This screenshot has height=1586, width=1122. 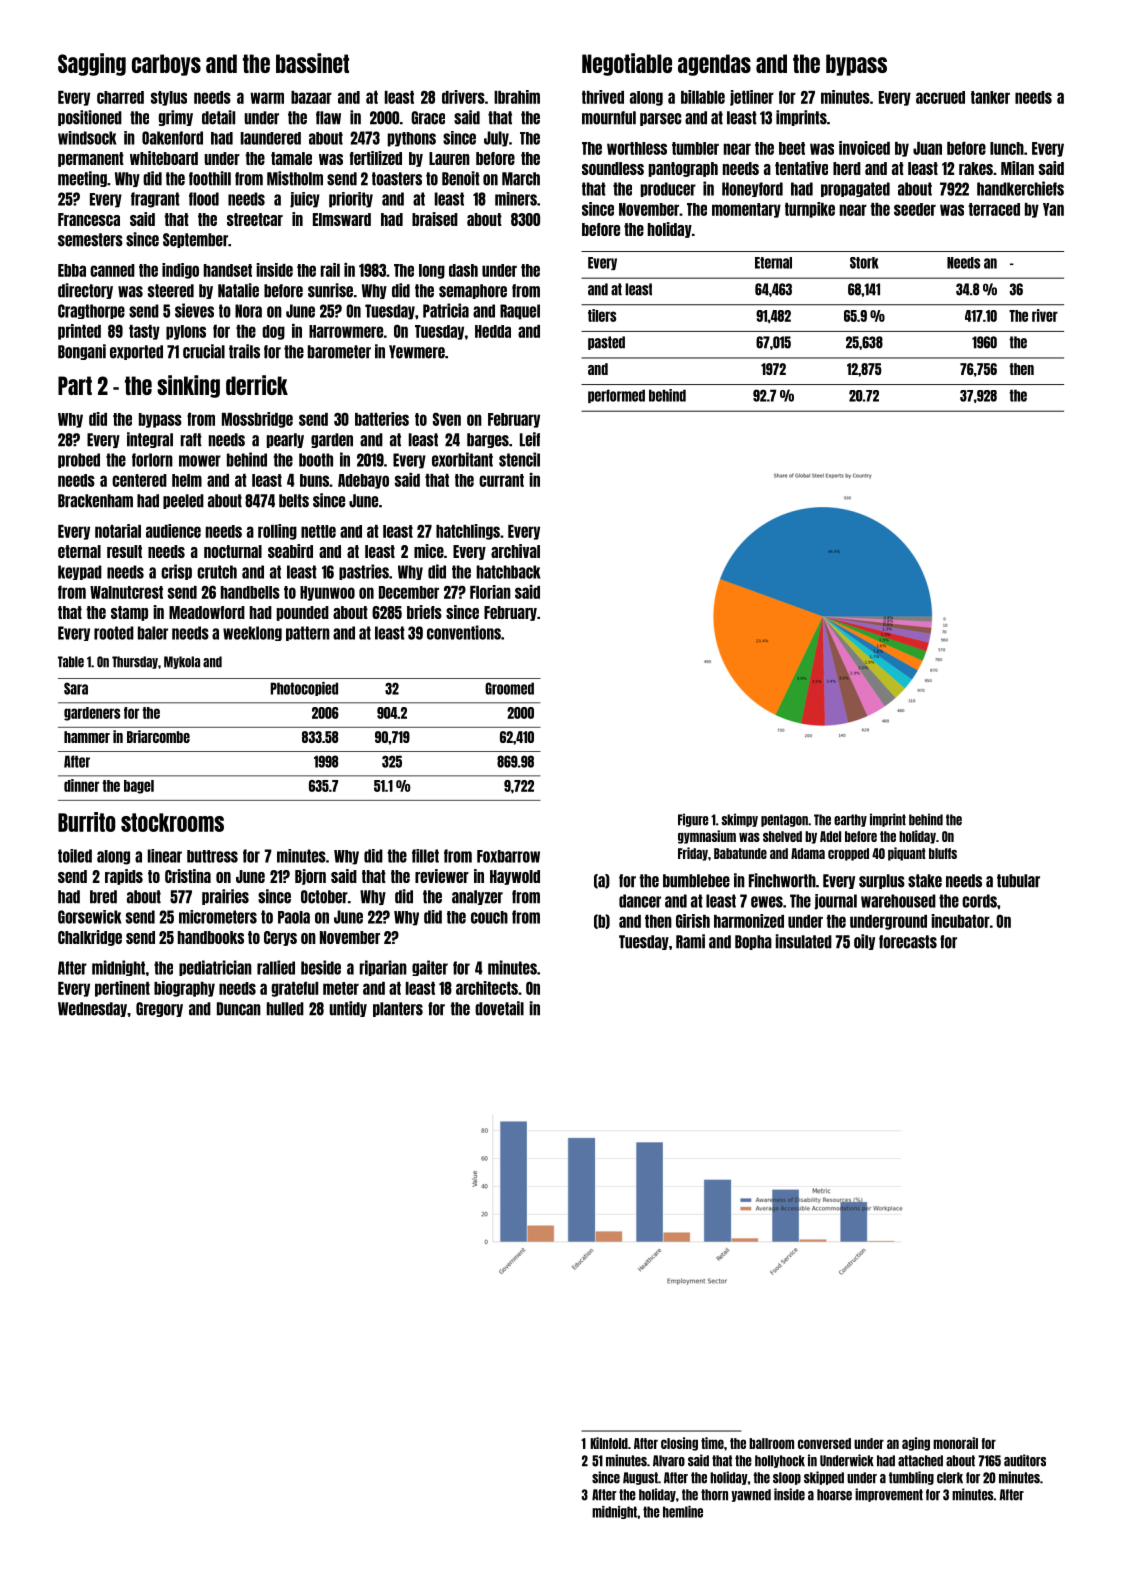 I want to click on Bopha, so click(x=753, y=942).
